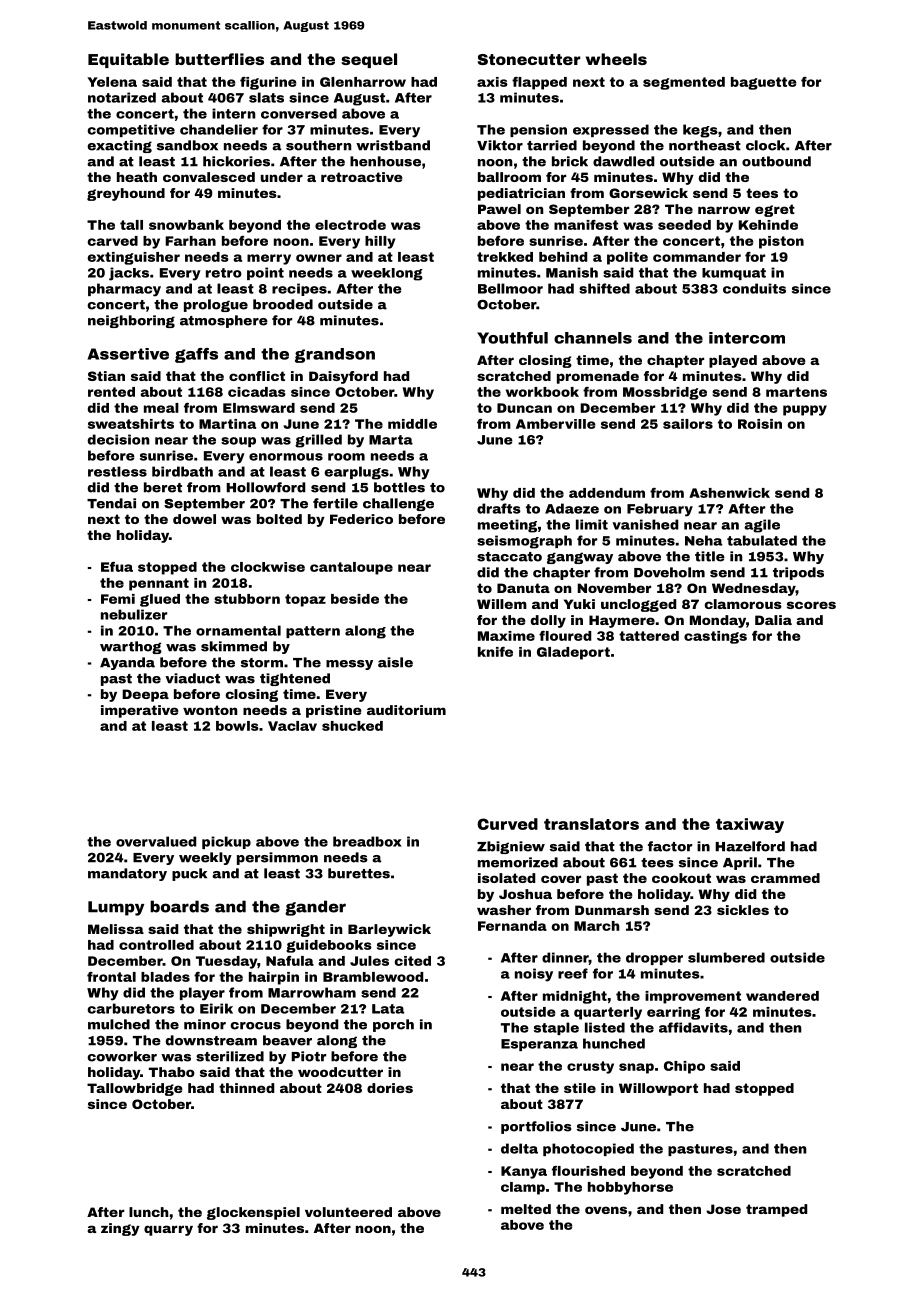  What do you see at coordinates (117, 471) in the image?
I see `restless` at bounding box center [117, 471].
